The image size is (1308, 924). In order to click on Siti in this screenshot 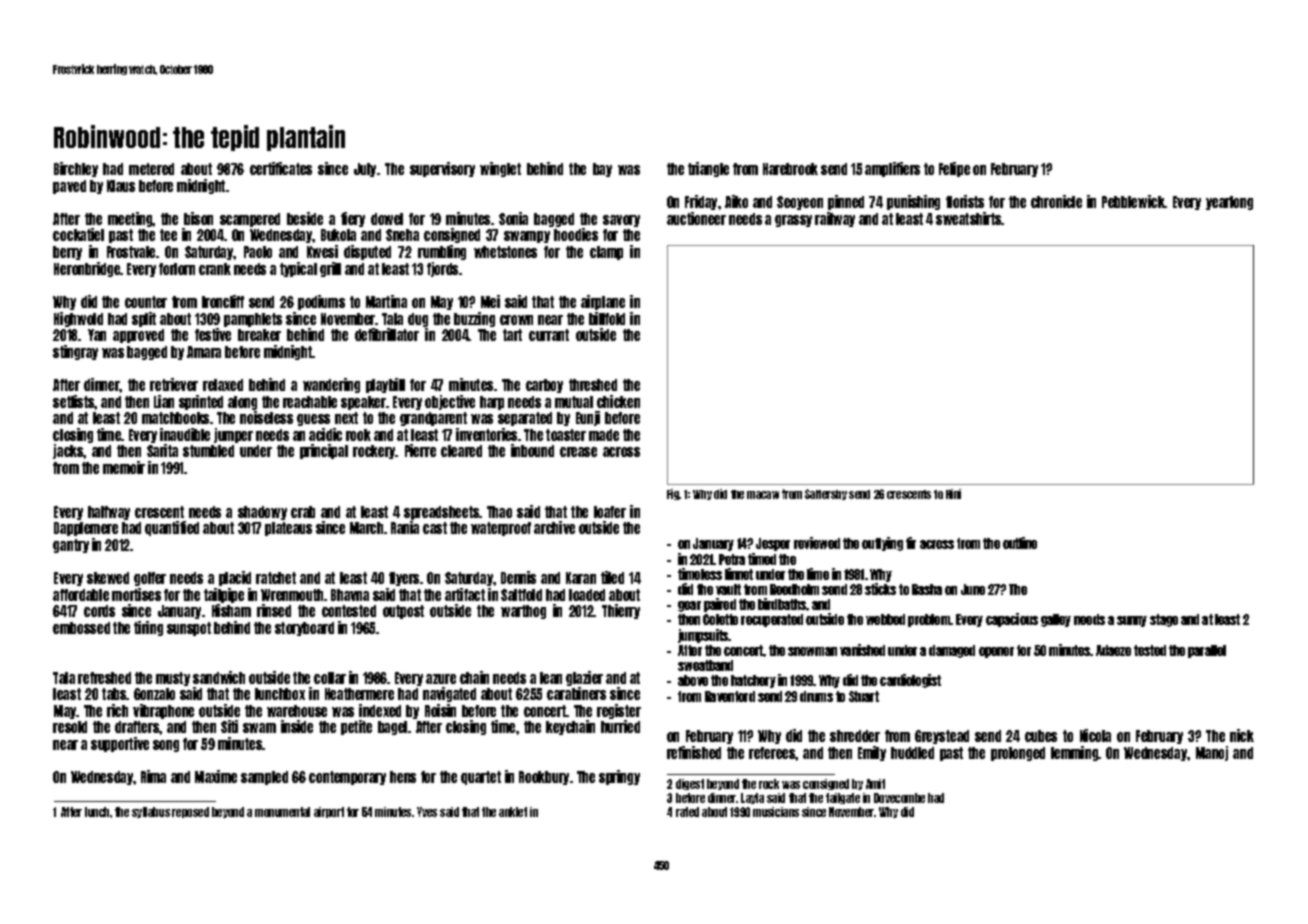, I will do `click(229, 726)`.
